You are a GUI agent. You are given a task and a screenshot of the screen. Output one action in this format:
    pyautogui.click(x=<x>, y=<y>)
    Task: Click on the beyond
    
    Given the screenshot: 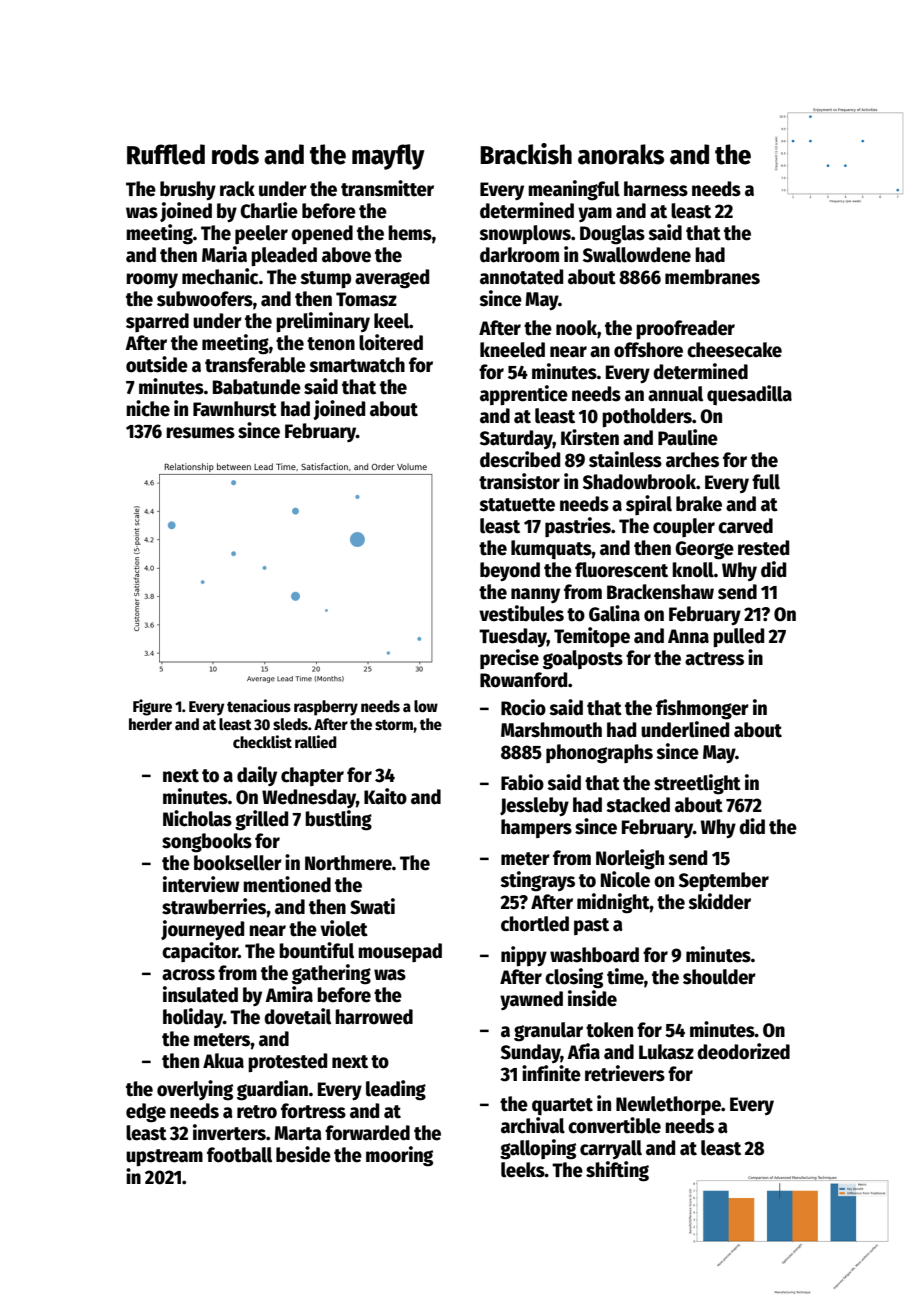 What is the action you would take?
    pyautogui.click(x=510, y=571)
